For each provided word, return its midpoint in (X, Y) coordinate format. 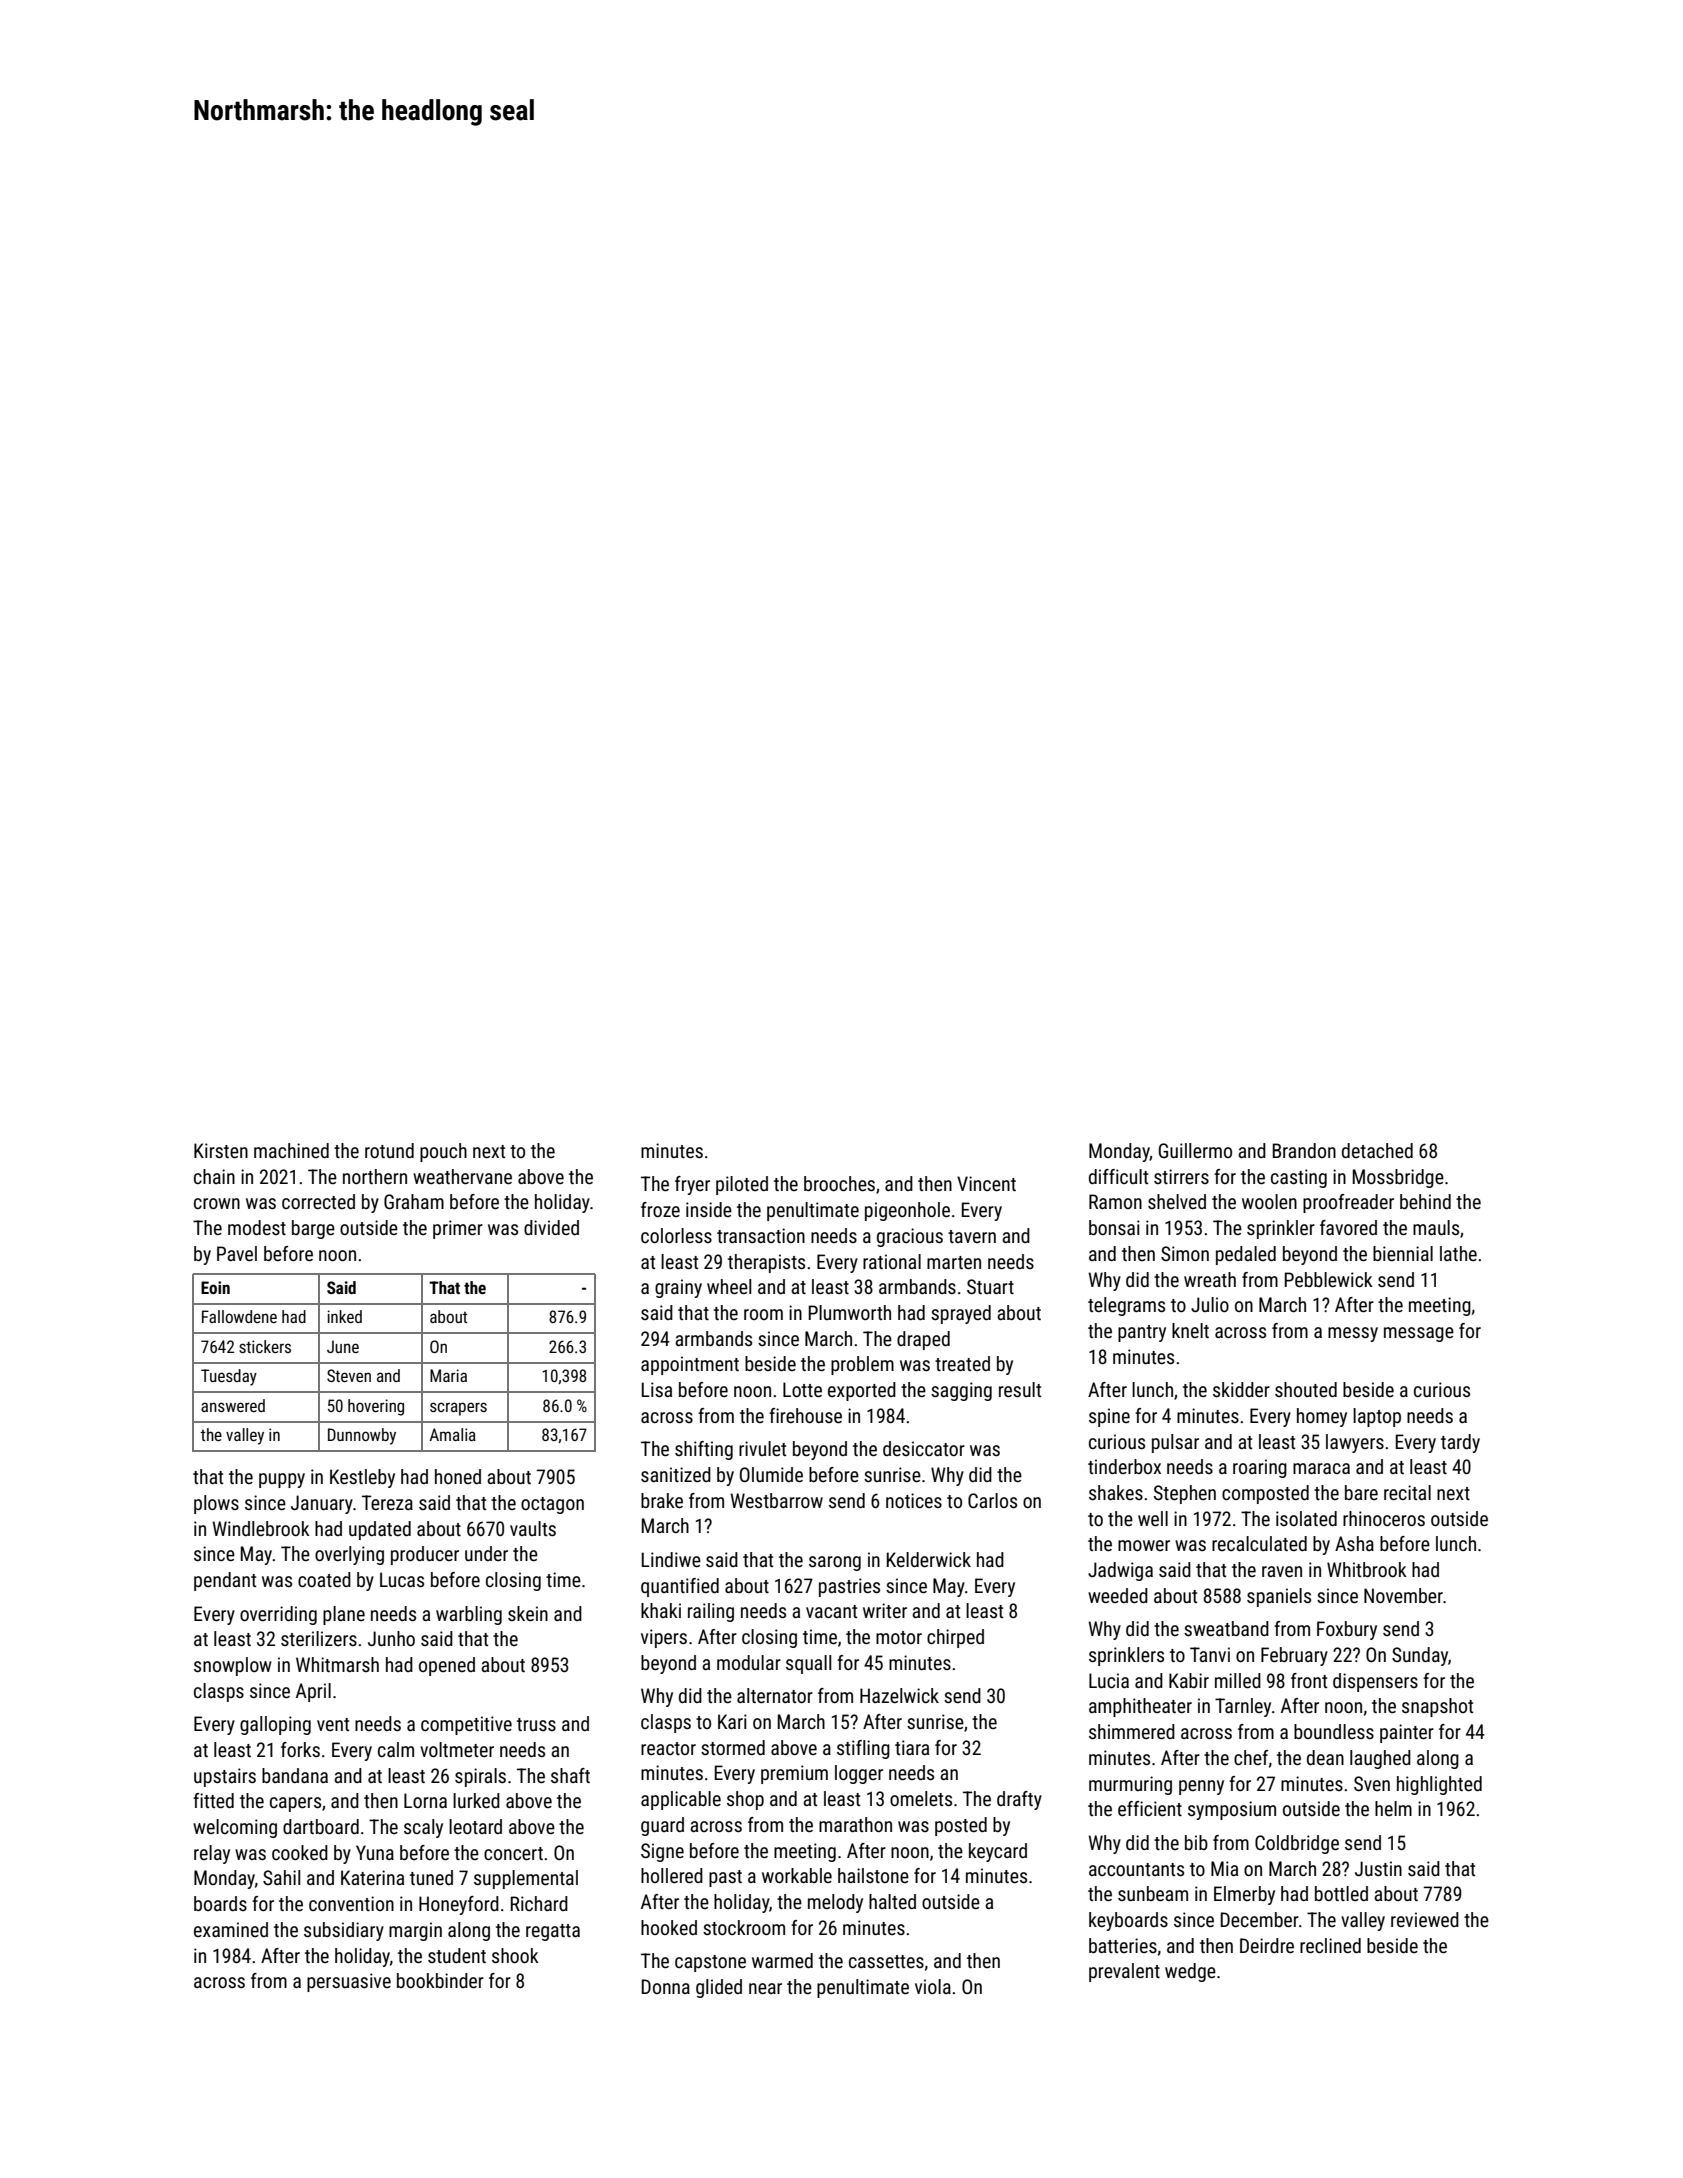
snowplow (233, 1666)
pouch (443, 1152)
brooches (839, 1183)
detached (1377, 1150)
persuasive (349, 1982)
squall (808, 1664)
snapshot (1437, 1707)
